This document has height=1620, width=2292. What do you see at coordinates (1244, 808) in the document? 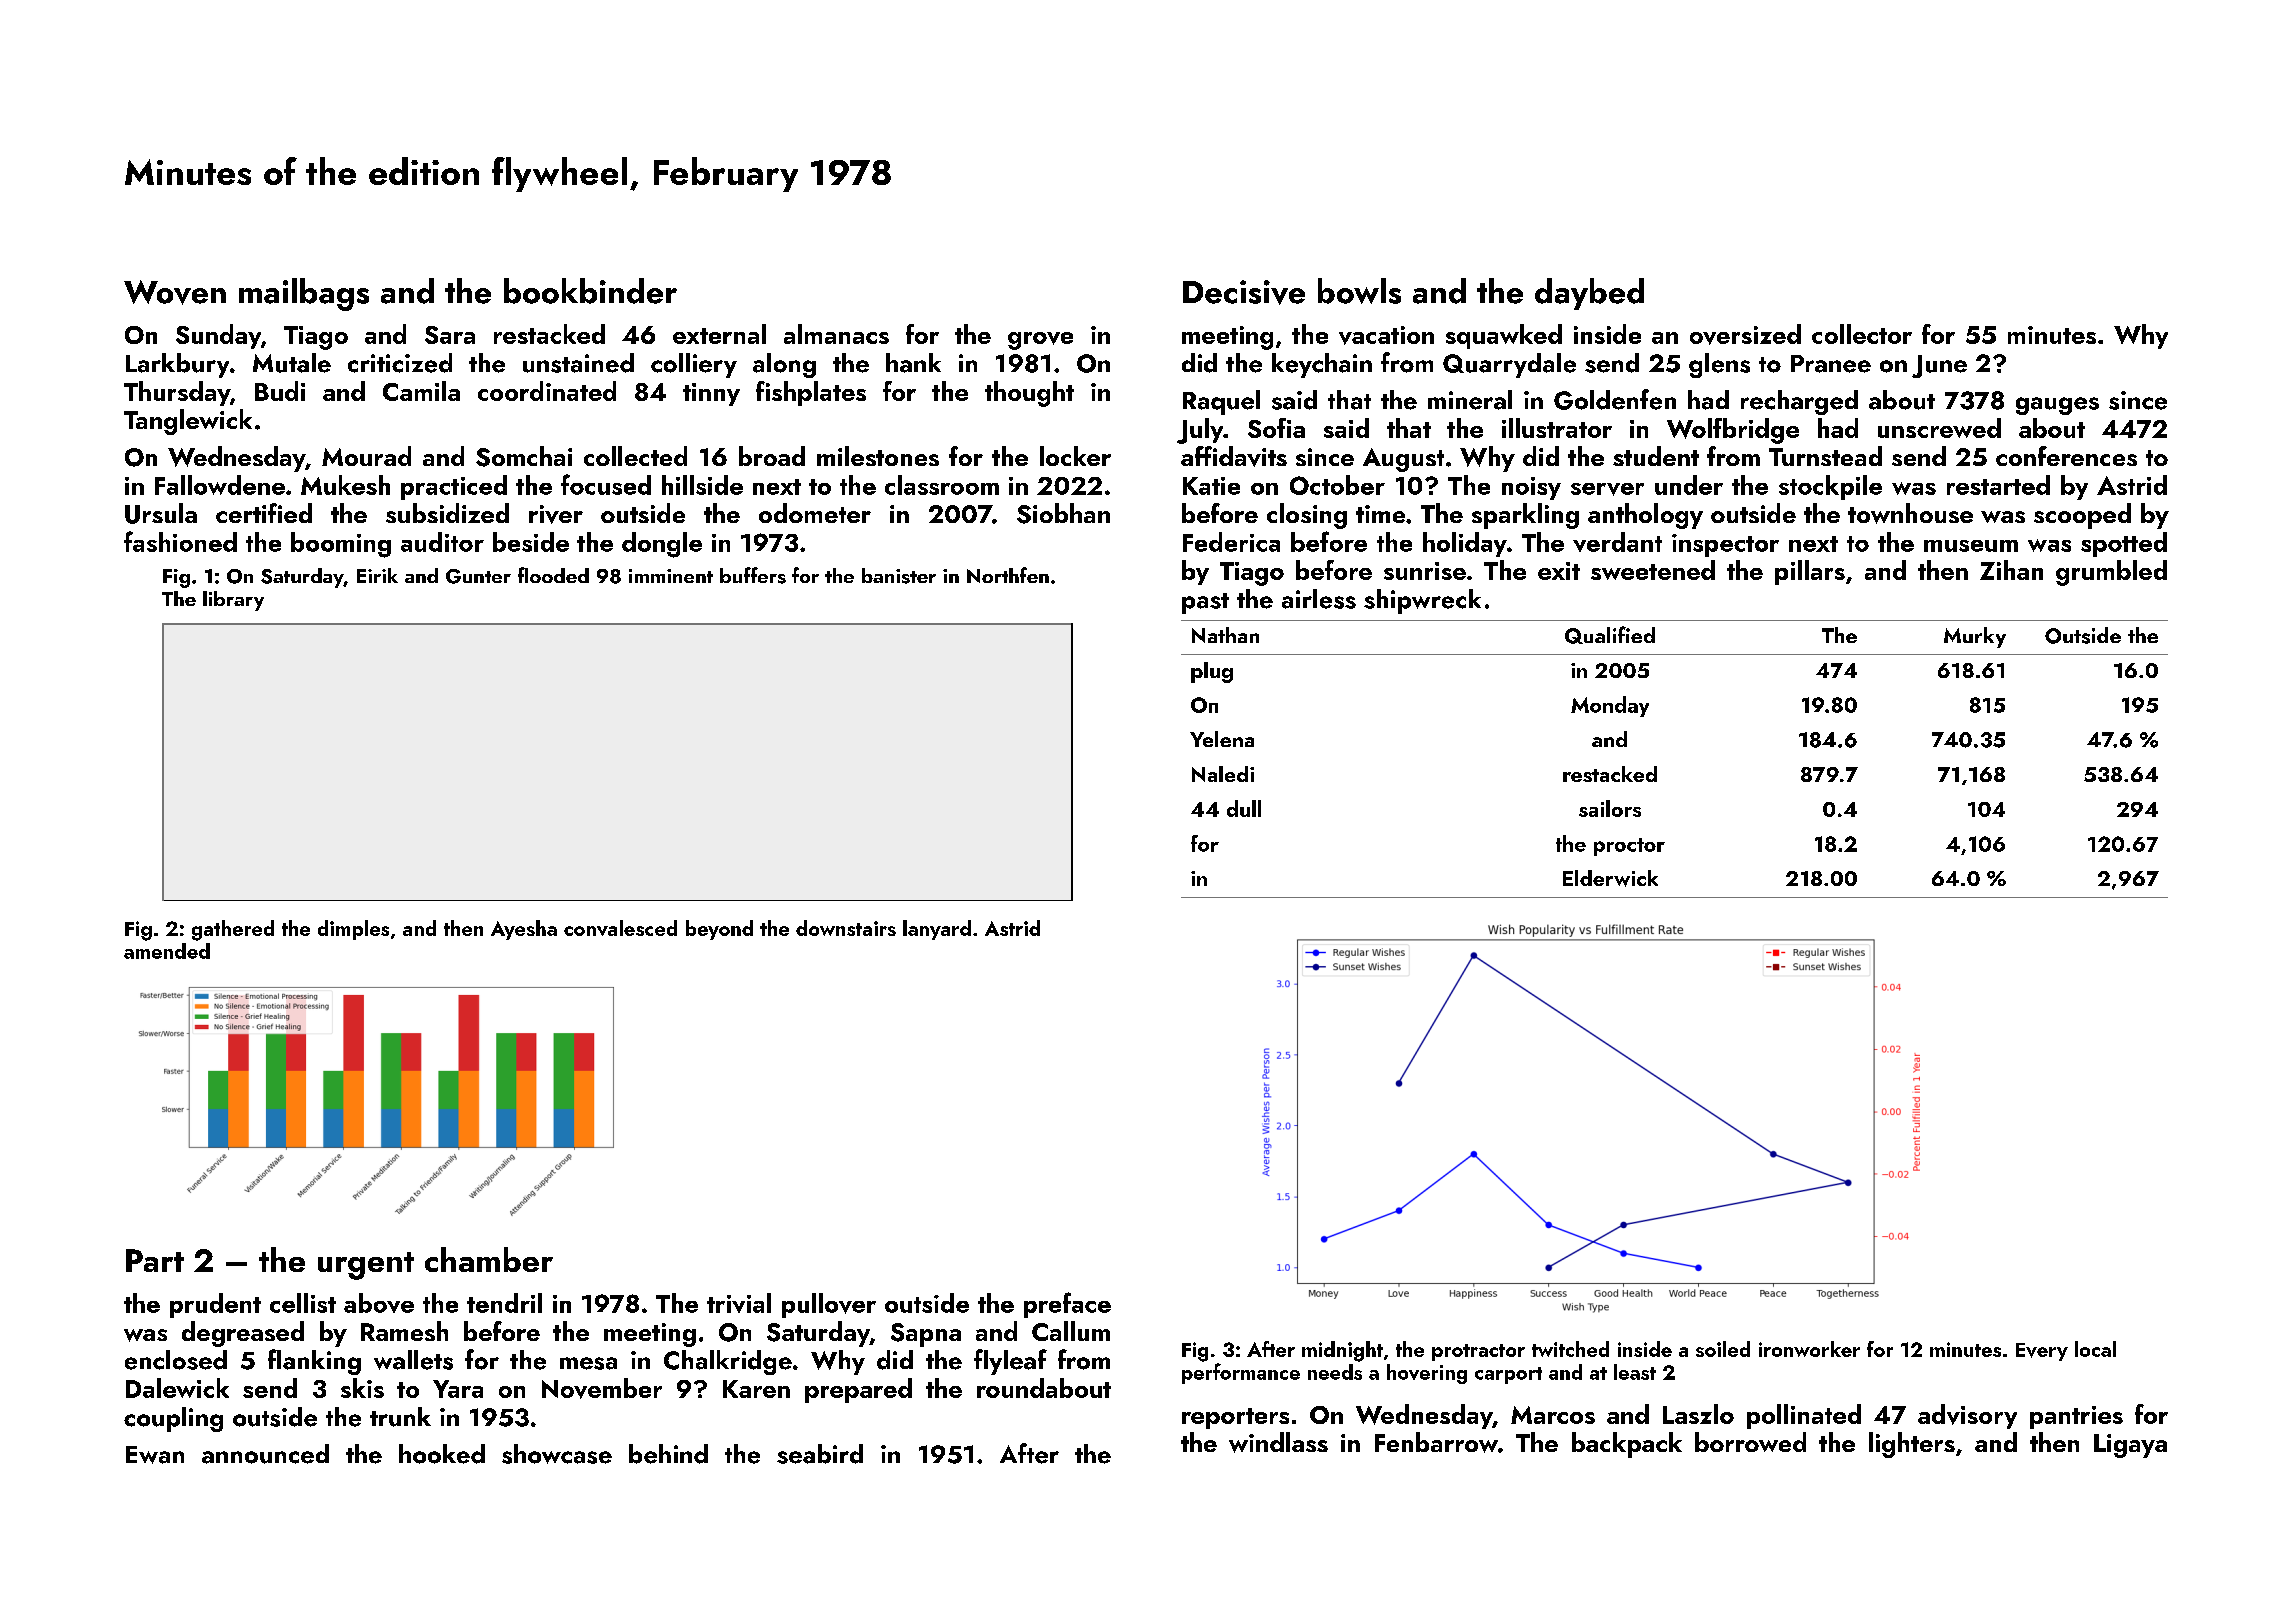
I see `dull` at bounding box center [1244, 808].
